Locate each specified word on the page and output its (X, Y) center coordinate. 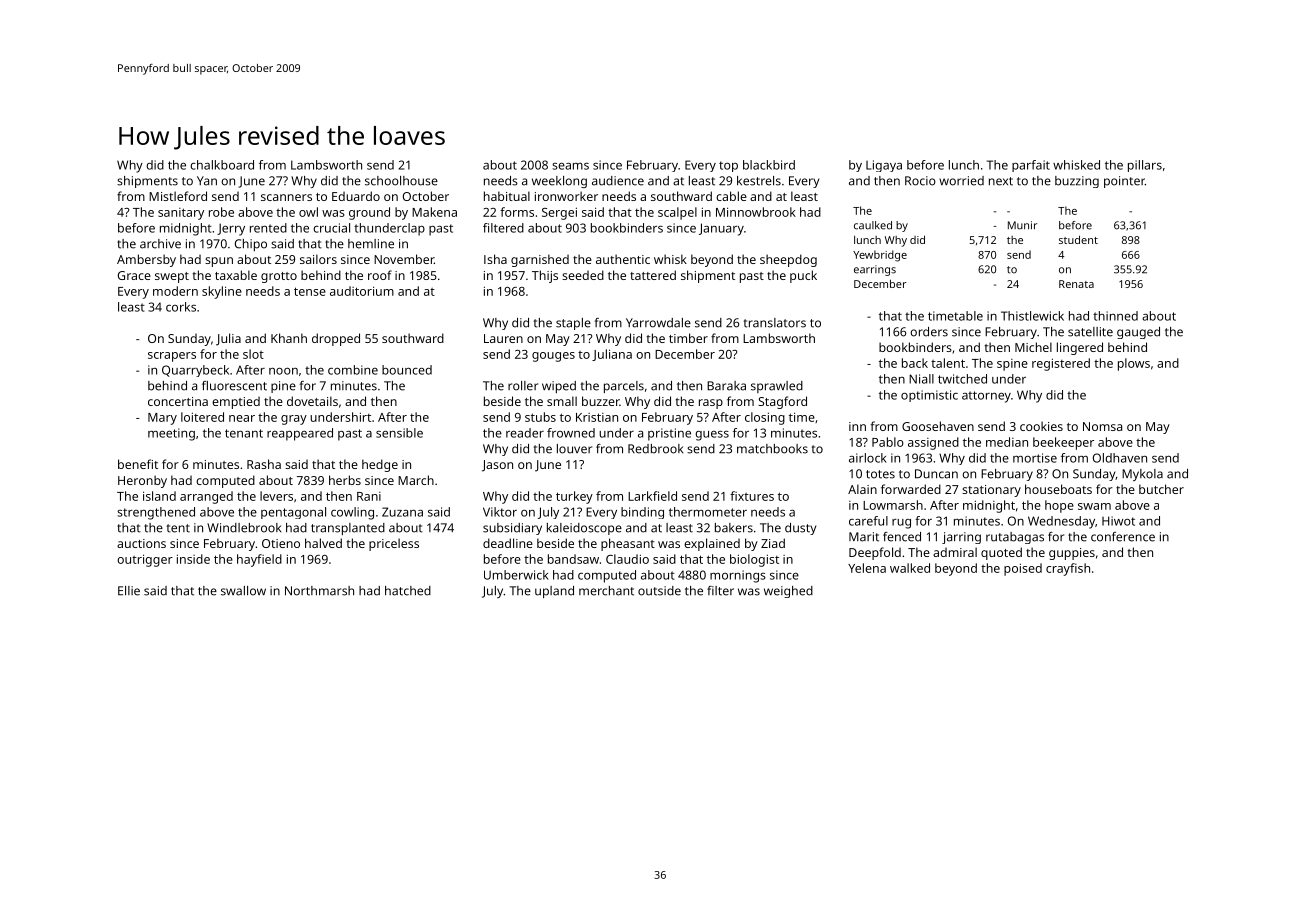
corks (181, 307)
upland (554, 592)
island (159, 496)
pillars (1145, 166)
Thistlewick (1032, 316)
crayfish (1068, 569)
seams (570, 166)
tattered (653, 275)
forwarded (911, 489)
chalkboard (222, 165)
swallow (243, 591)
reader (525, 433)
